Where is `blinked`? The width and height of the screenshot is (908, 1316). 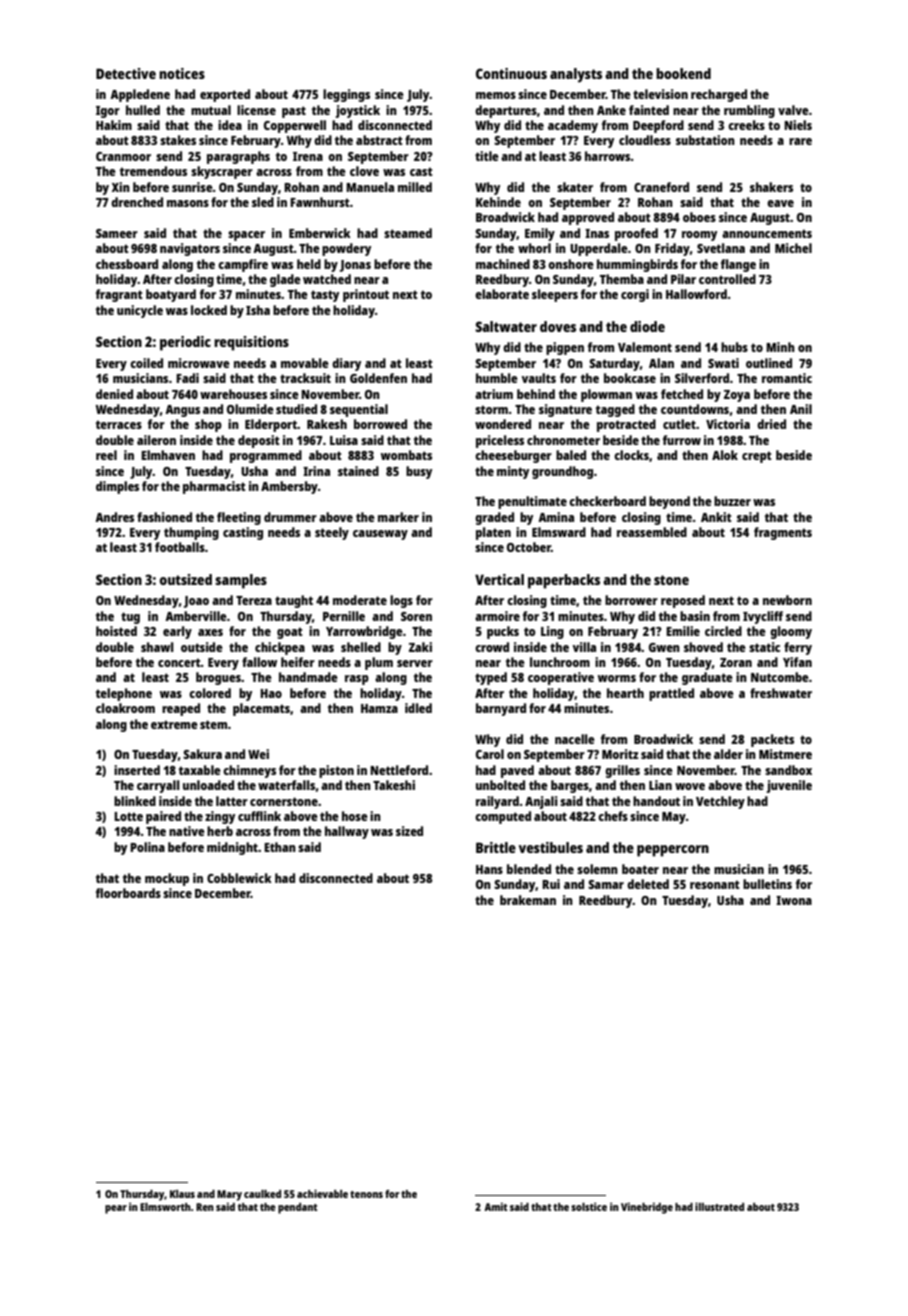
blinked is located at coordinates (135, 801).
